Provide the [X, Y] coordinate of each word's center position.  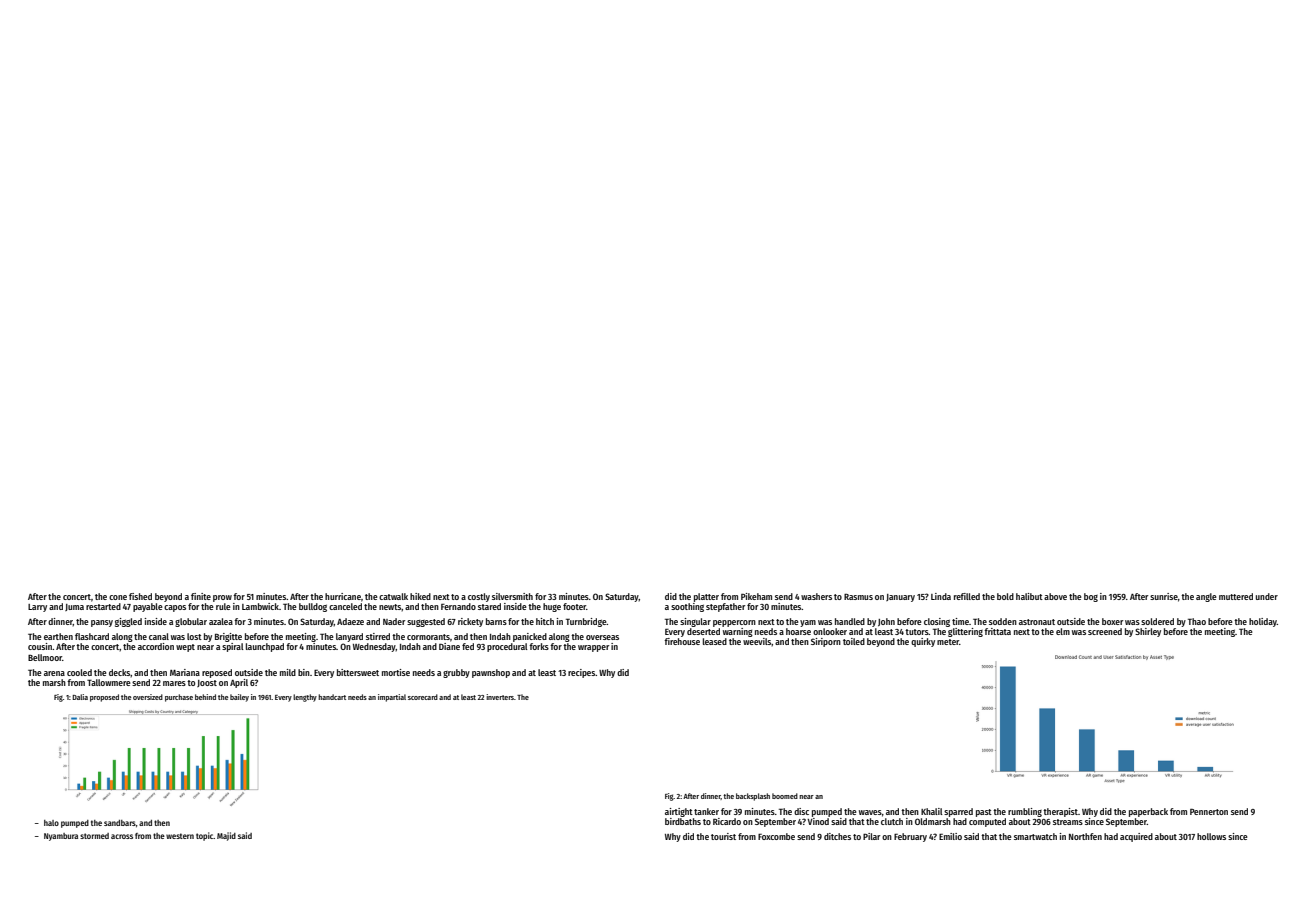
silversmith [512, 596]
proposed [104, 698]
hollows [1211, 836]
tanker [706, 811]
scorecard [423, 697]
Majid [226, 836]
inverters [500, 697]
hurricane [343, 596]
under [1267, 596]
